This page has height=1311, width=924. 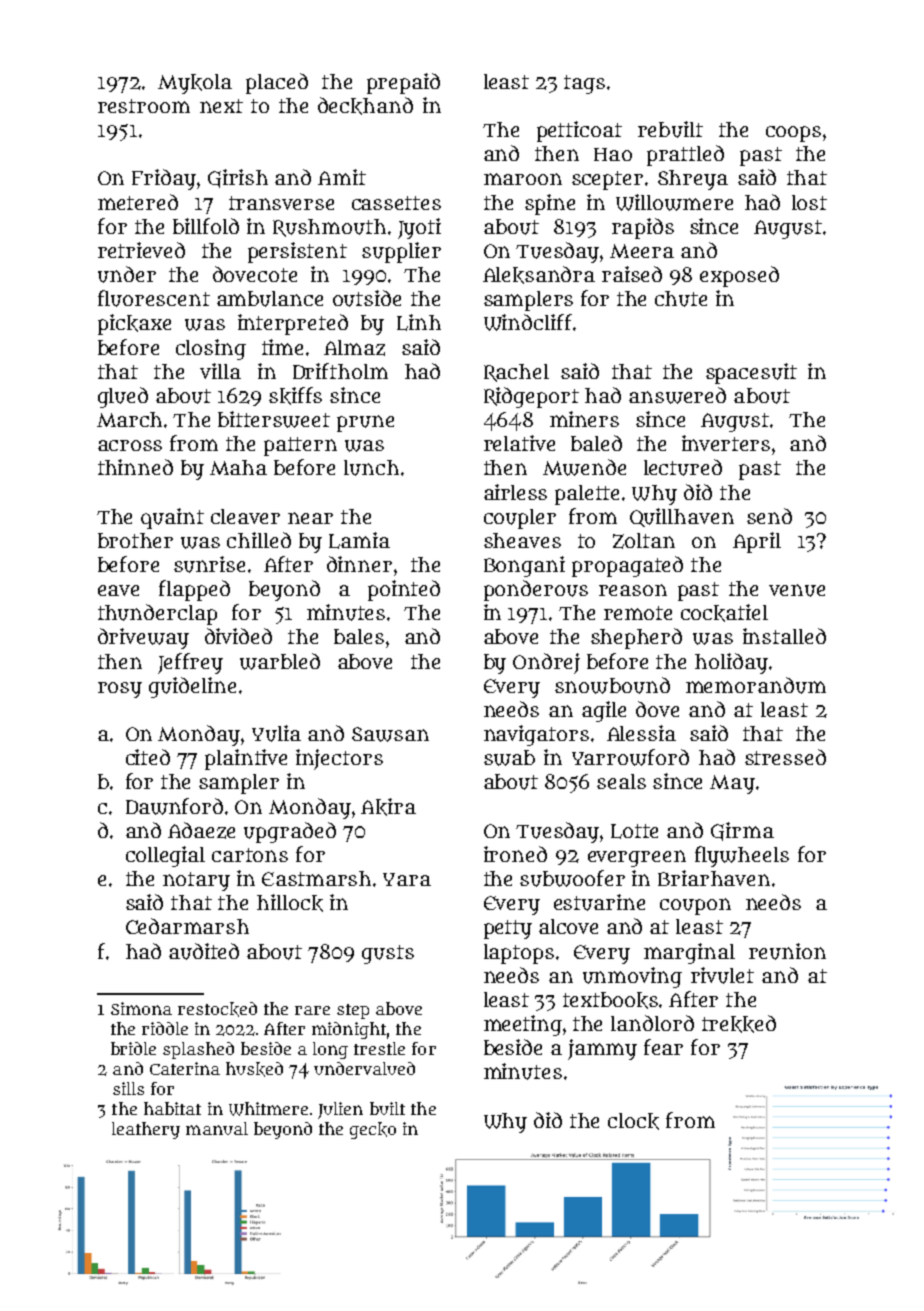 What do you see at coordinates (584, 84) in the page?
I see `tags` at bounding box center [584, 84].
